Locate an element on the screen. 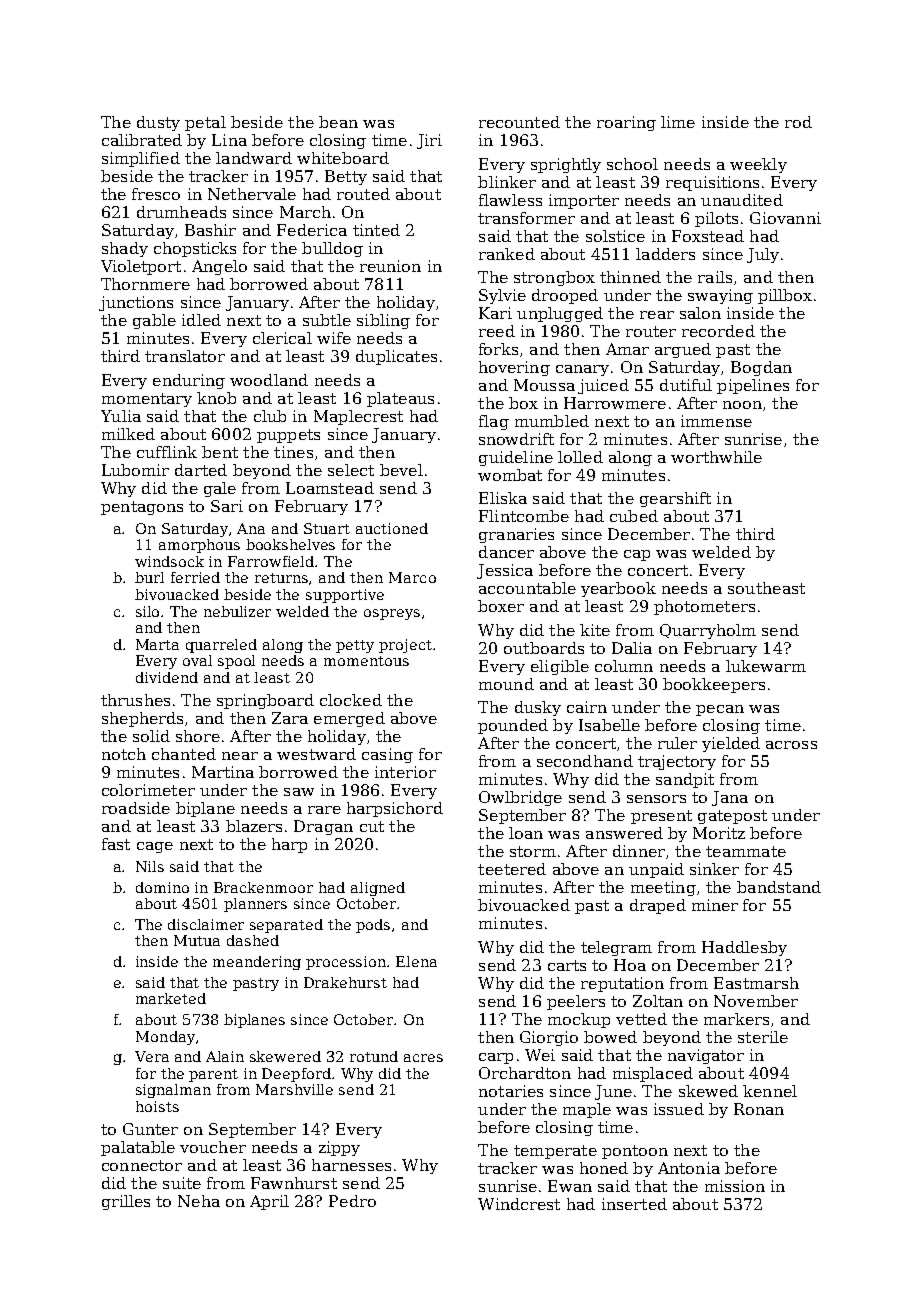 This screenshot has height=1308, width=924. unaudited is located at coordinates (742, 200).
